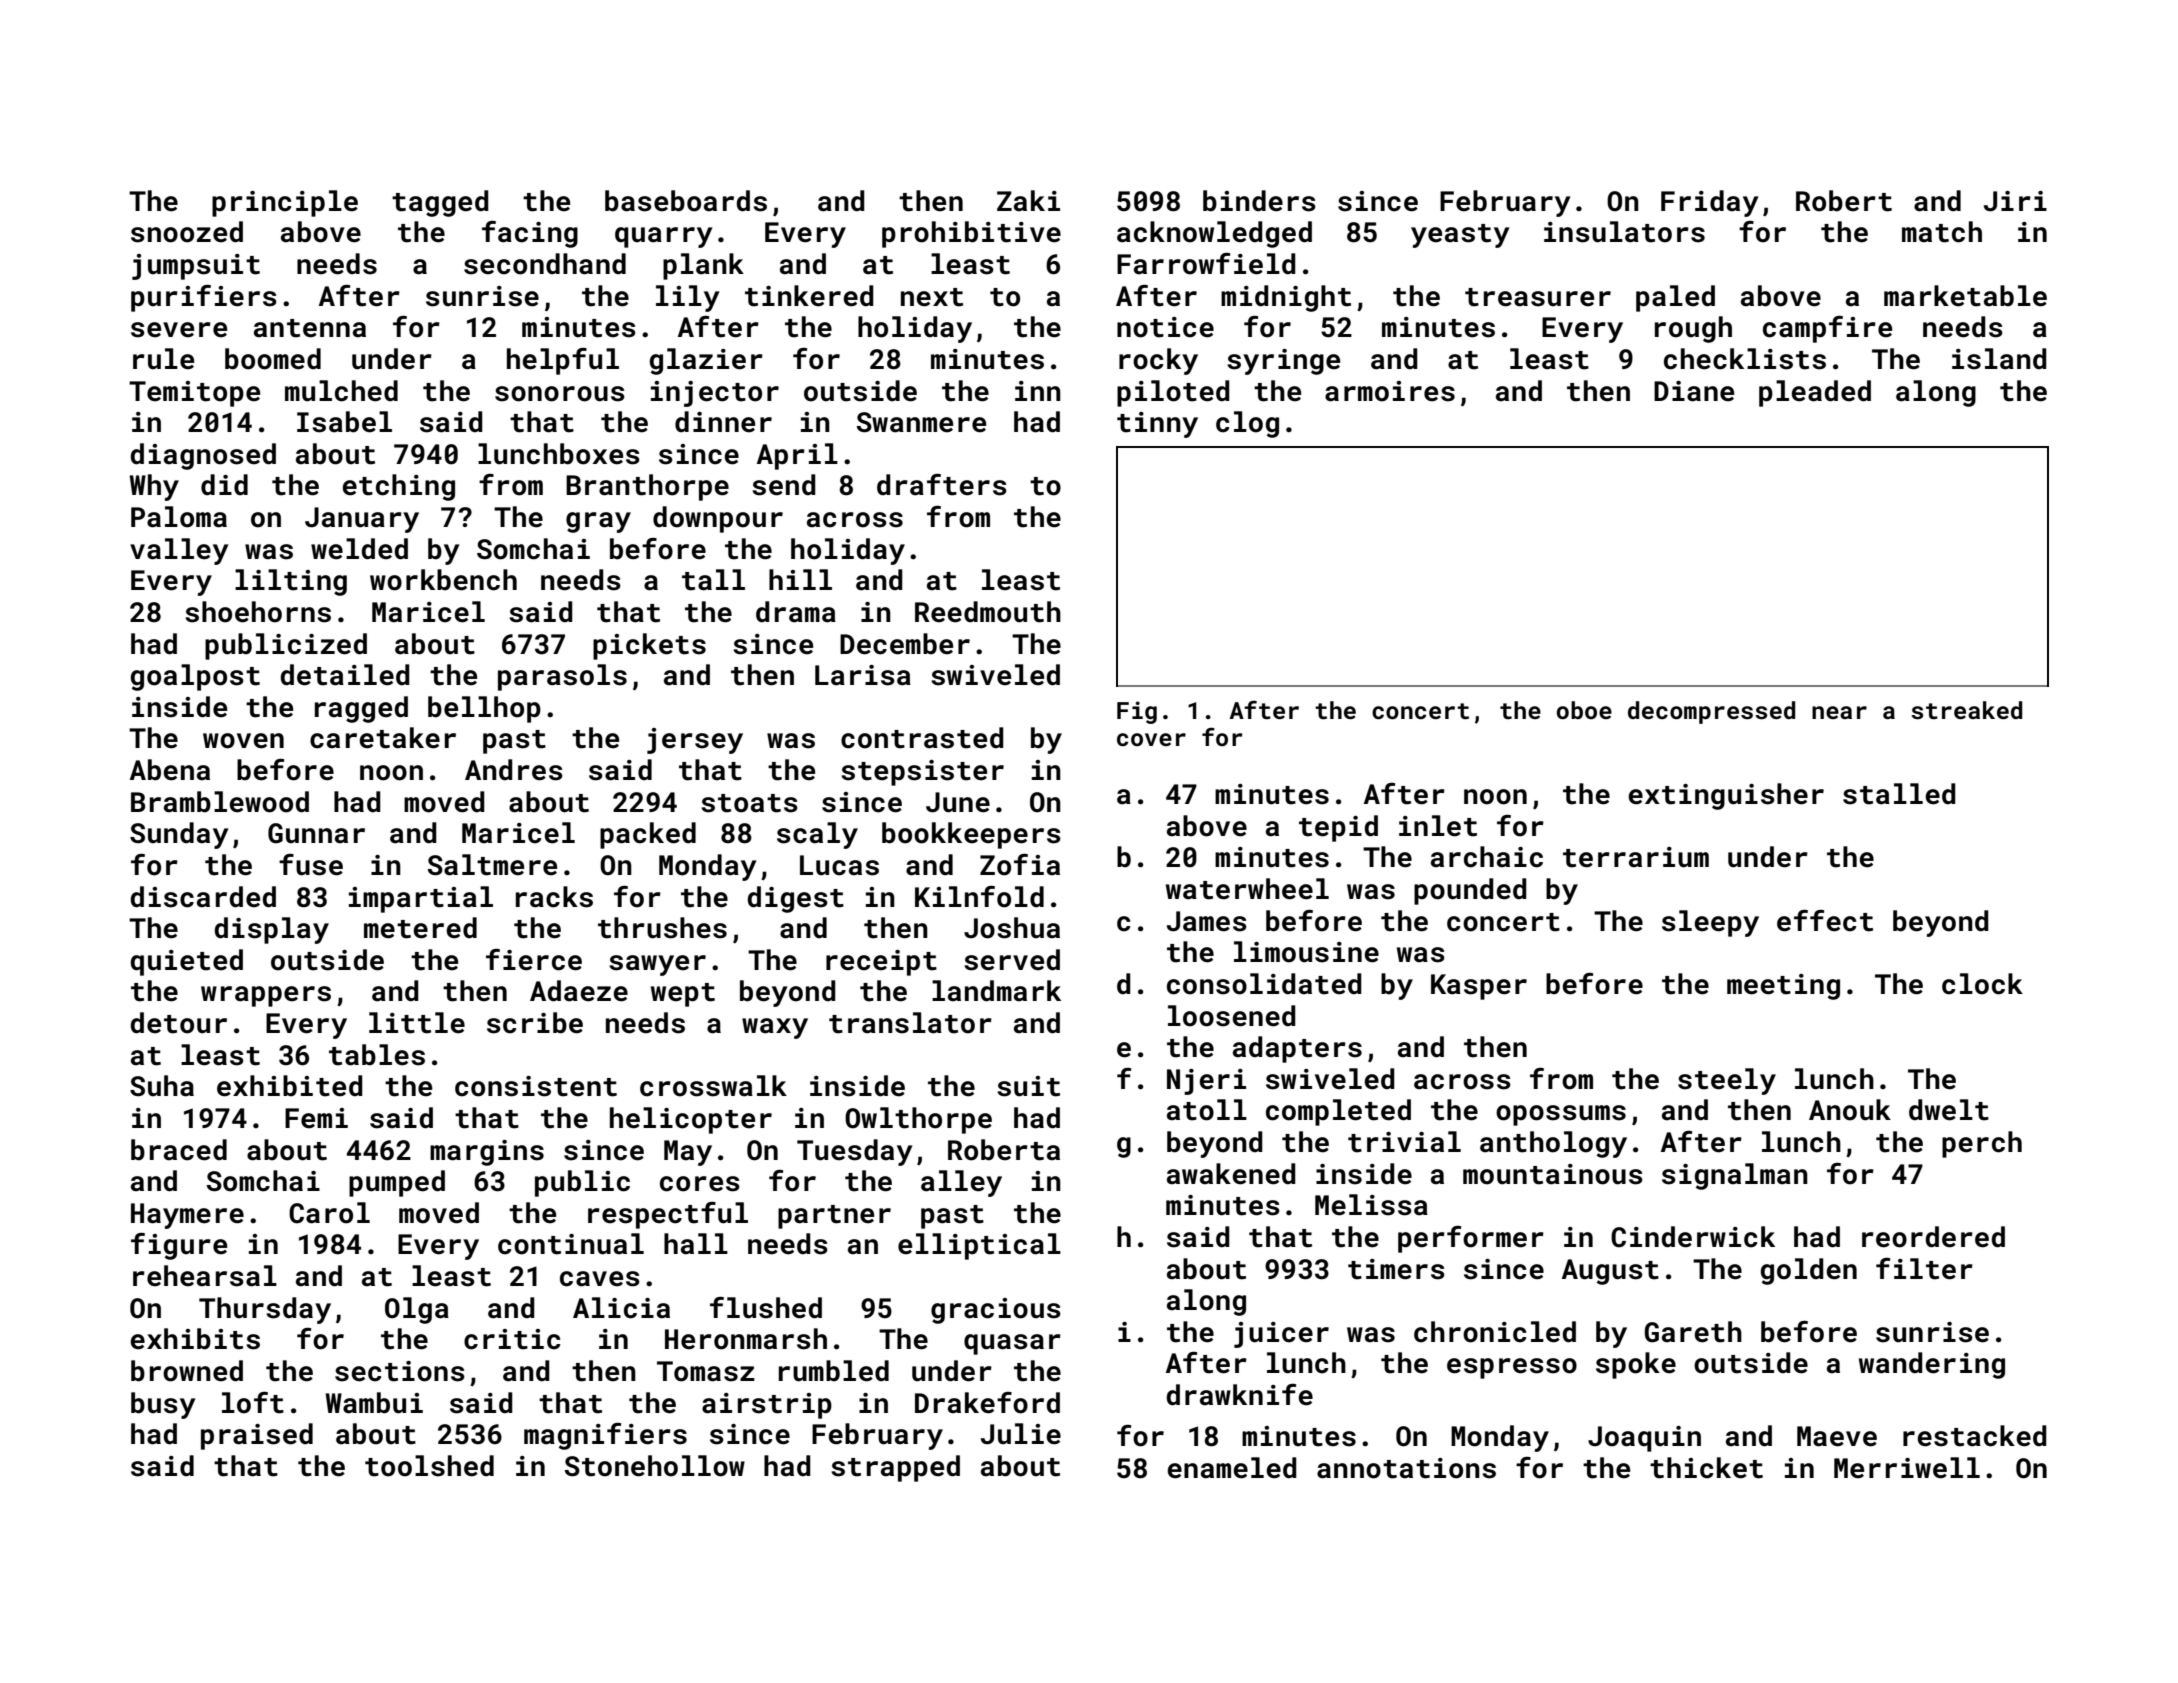  Describe the element at coordinates (1982, 984) in the screenshot. I see `clock` at that location.
